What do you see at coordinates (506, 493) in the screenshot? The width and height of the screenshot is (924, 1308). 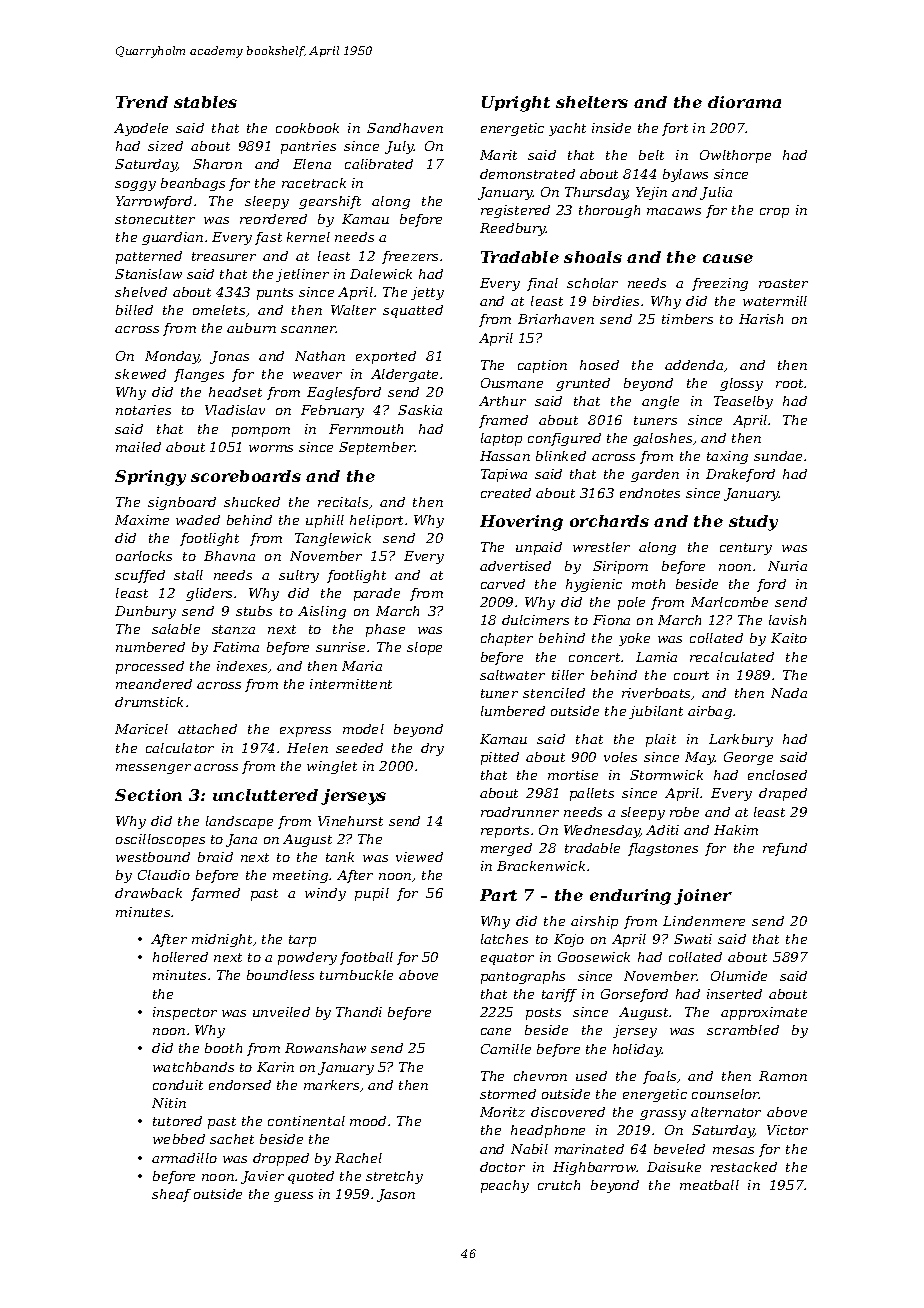 I see `created` at bounding box center [506, 493].
